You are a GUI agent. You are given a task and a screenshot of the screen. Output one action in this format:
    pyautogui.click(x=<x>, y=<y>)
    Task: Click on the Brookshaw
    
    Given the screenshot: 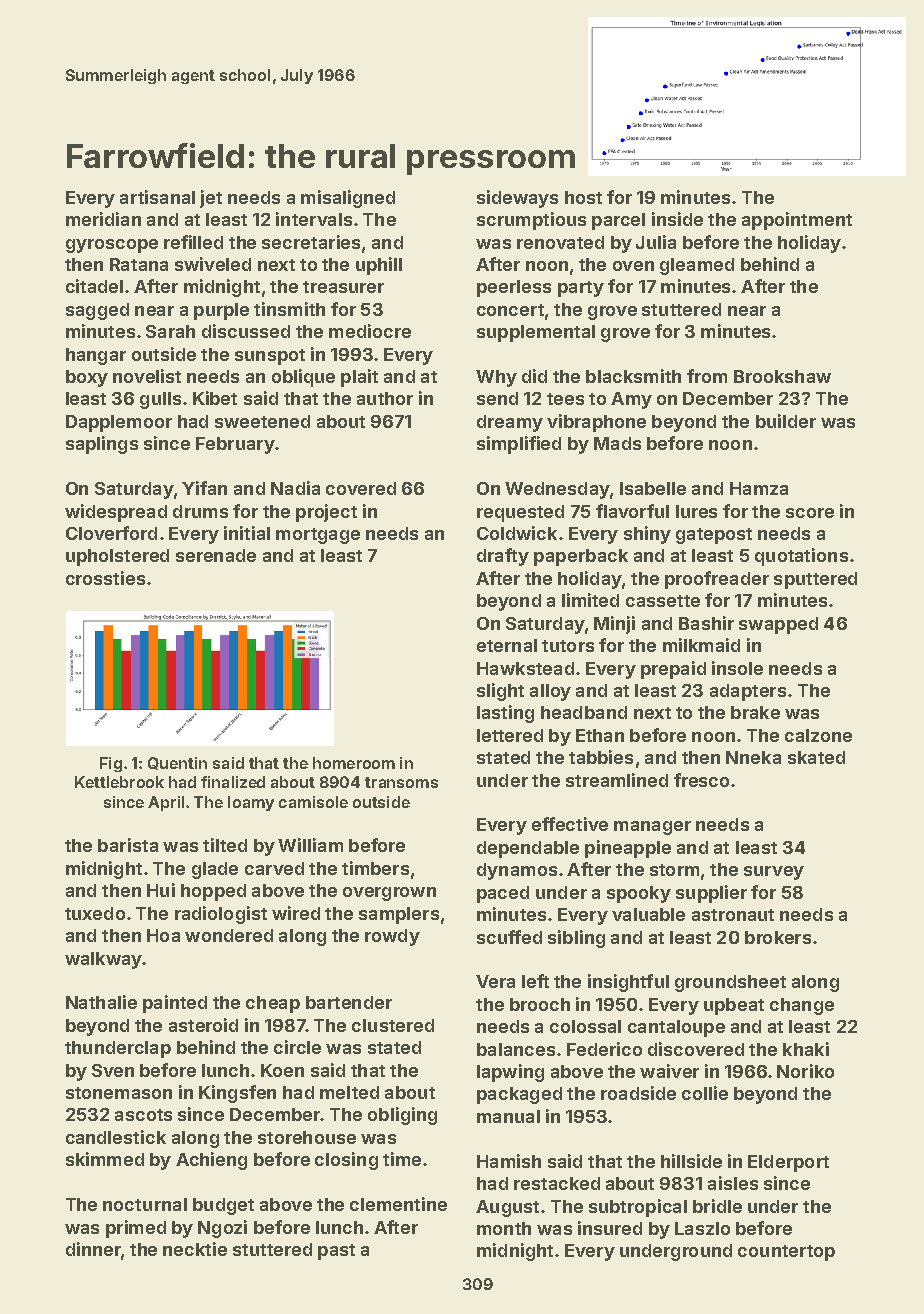 What is the action you would take?
    pyautogui.click(x=782, y=376)
